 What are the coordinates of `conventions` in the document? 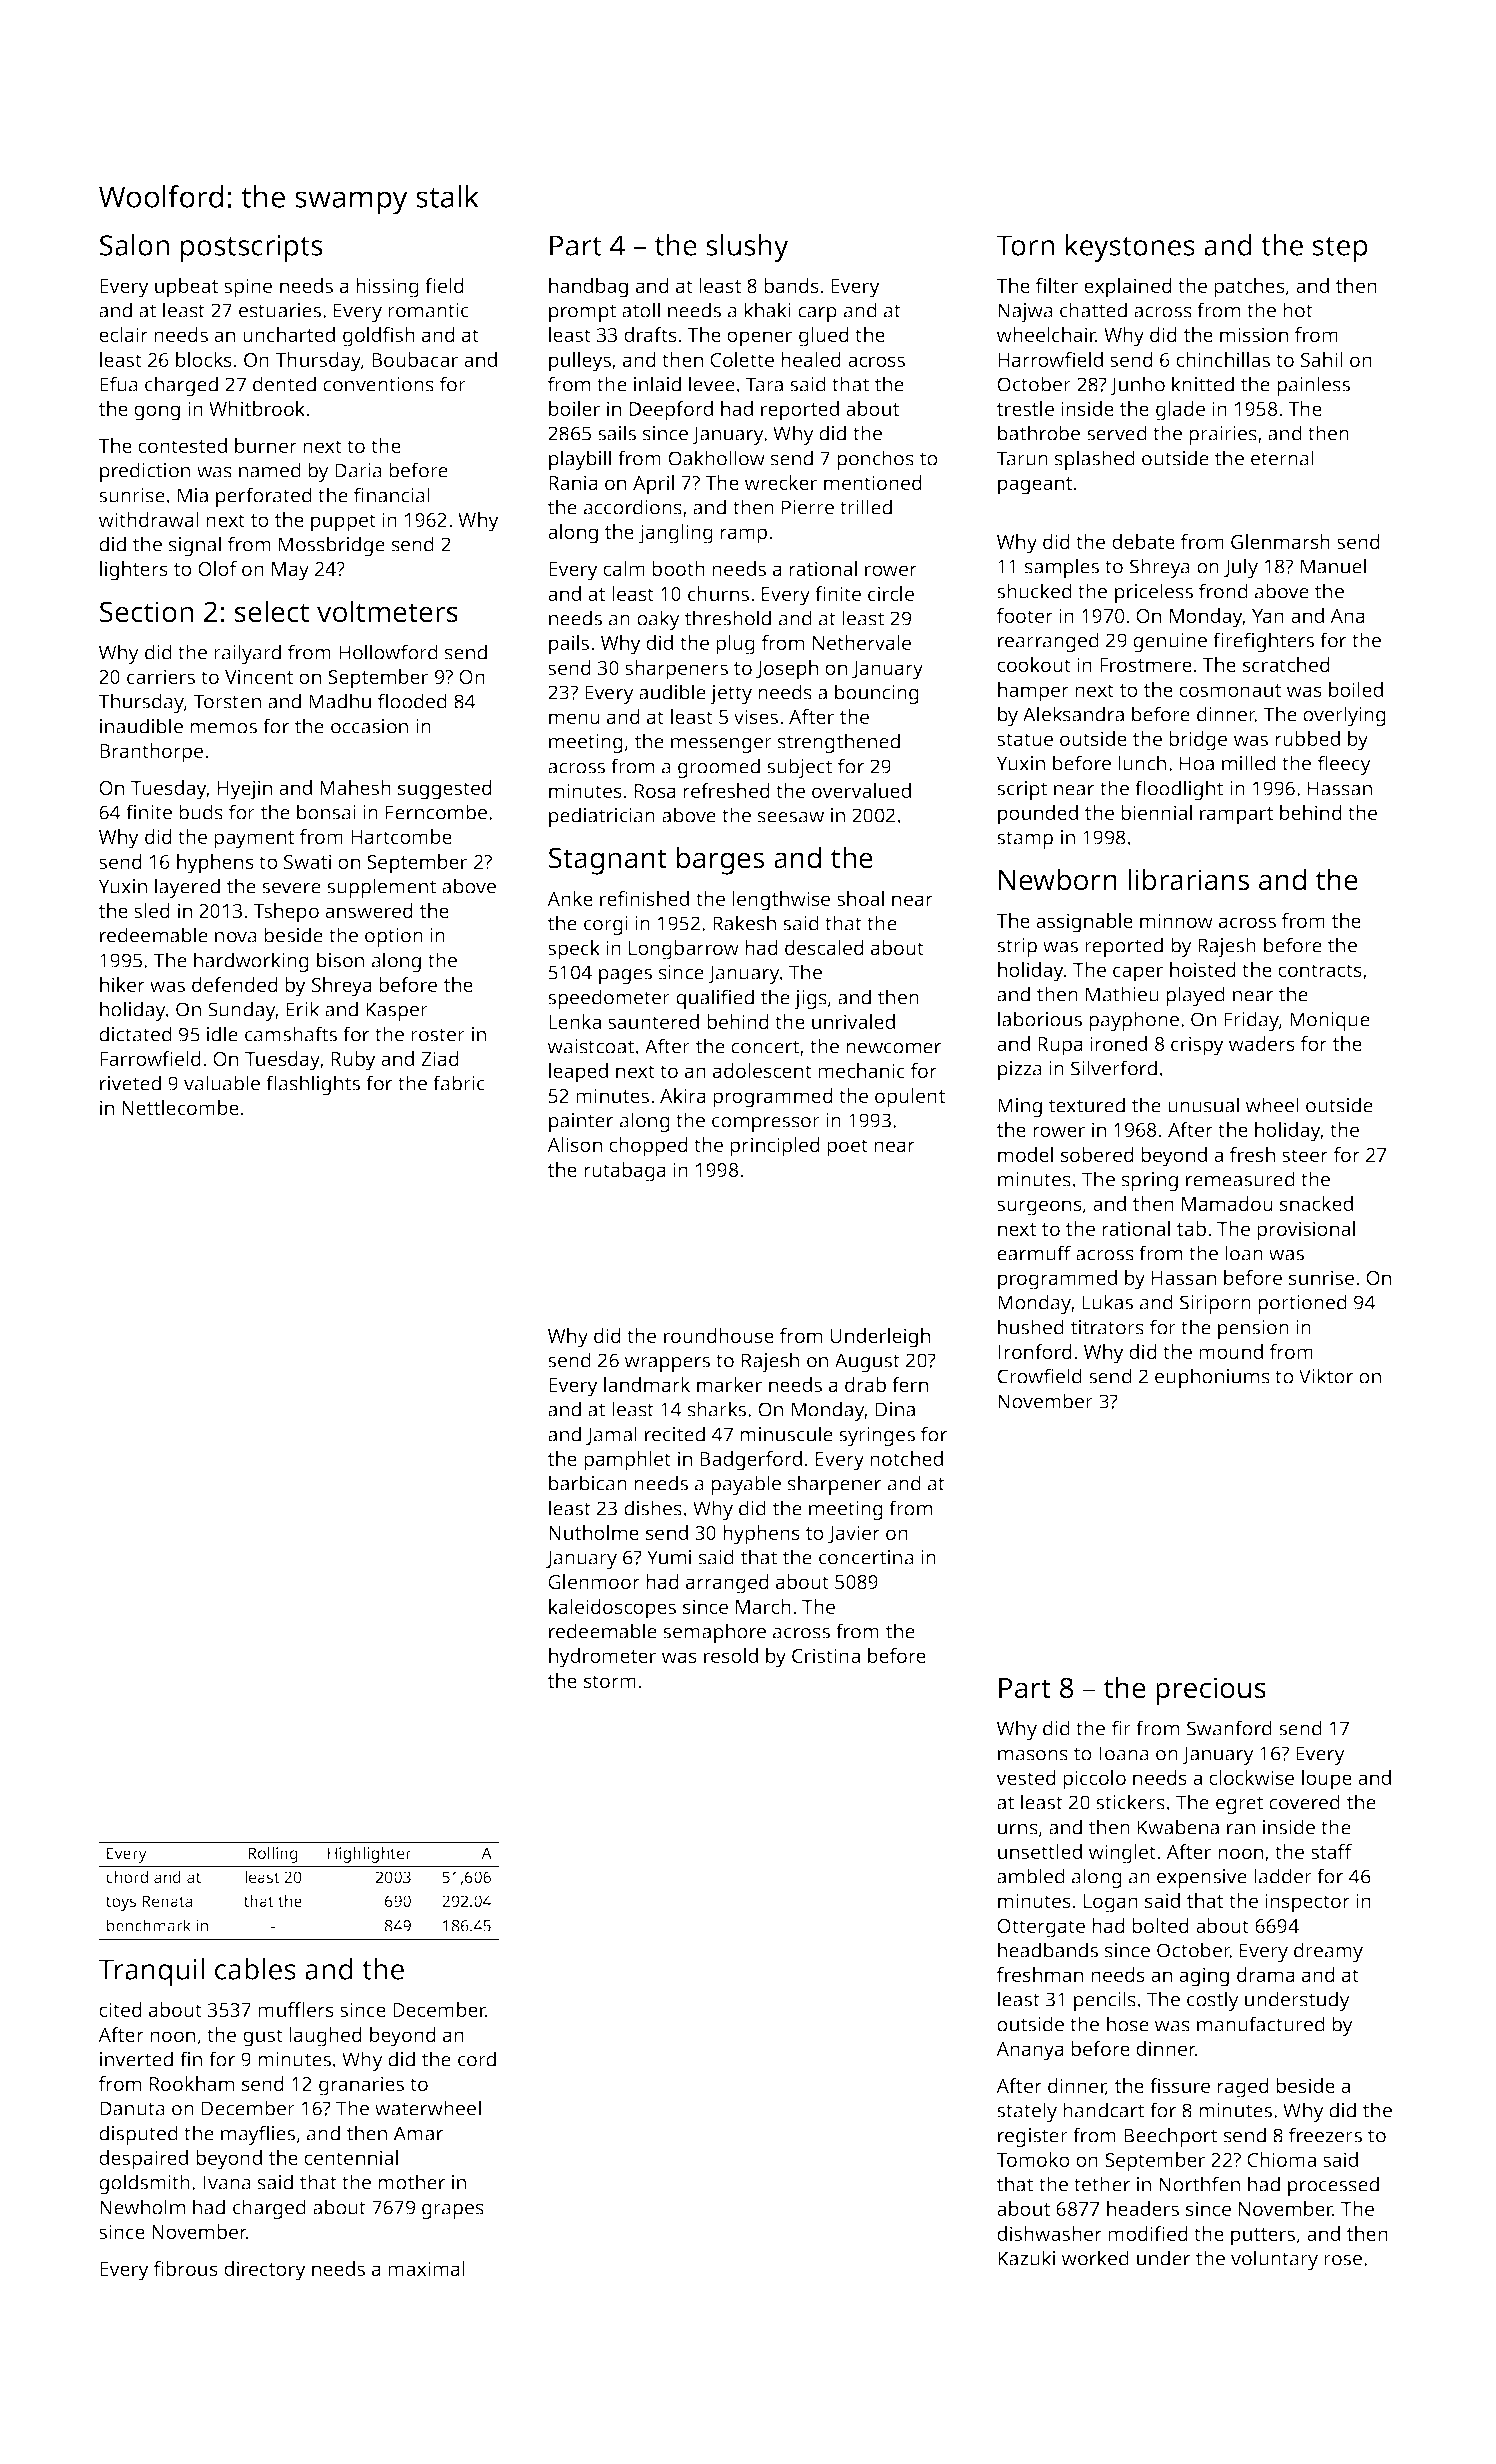 It's located at (378, 384).
